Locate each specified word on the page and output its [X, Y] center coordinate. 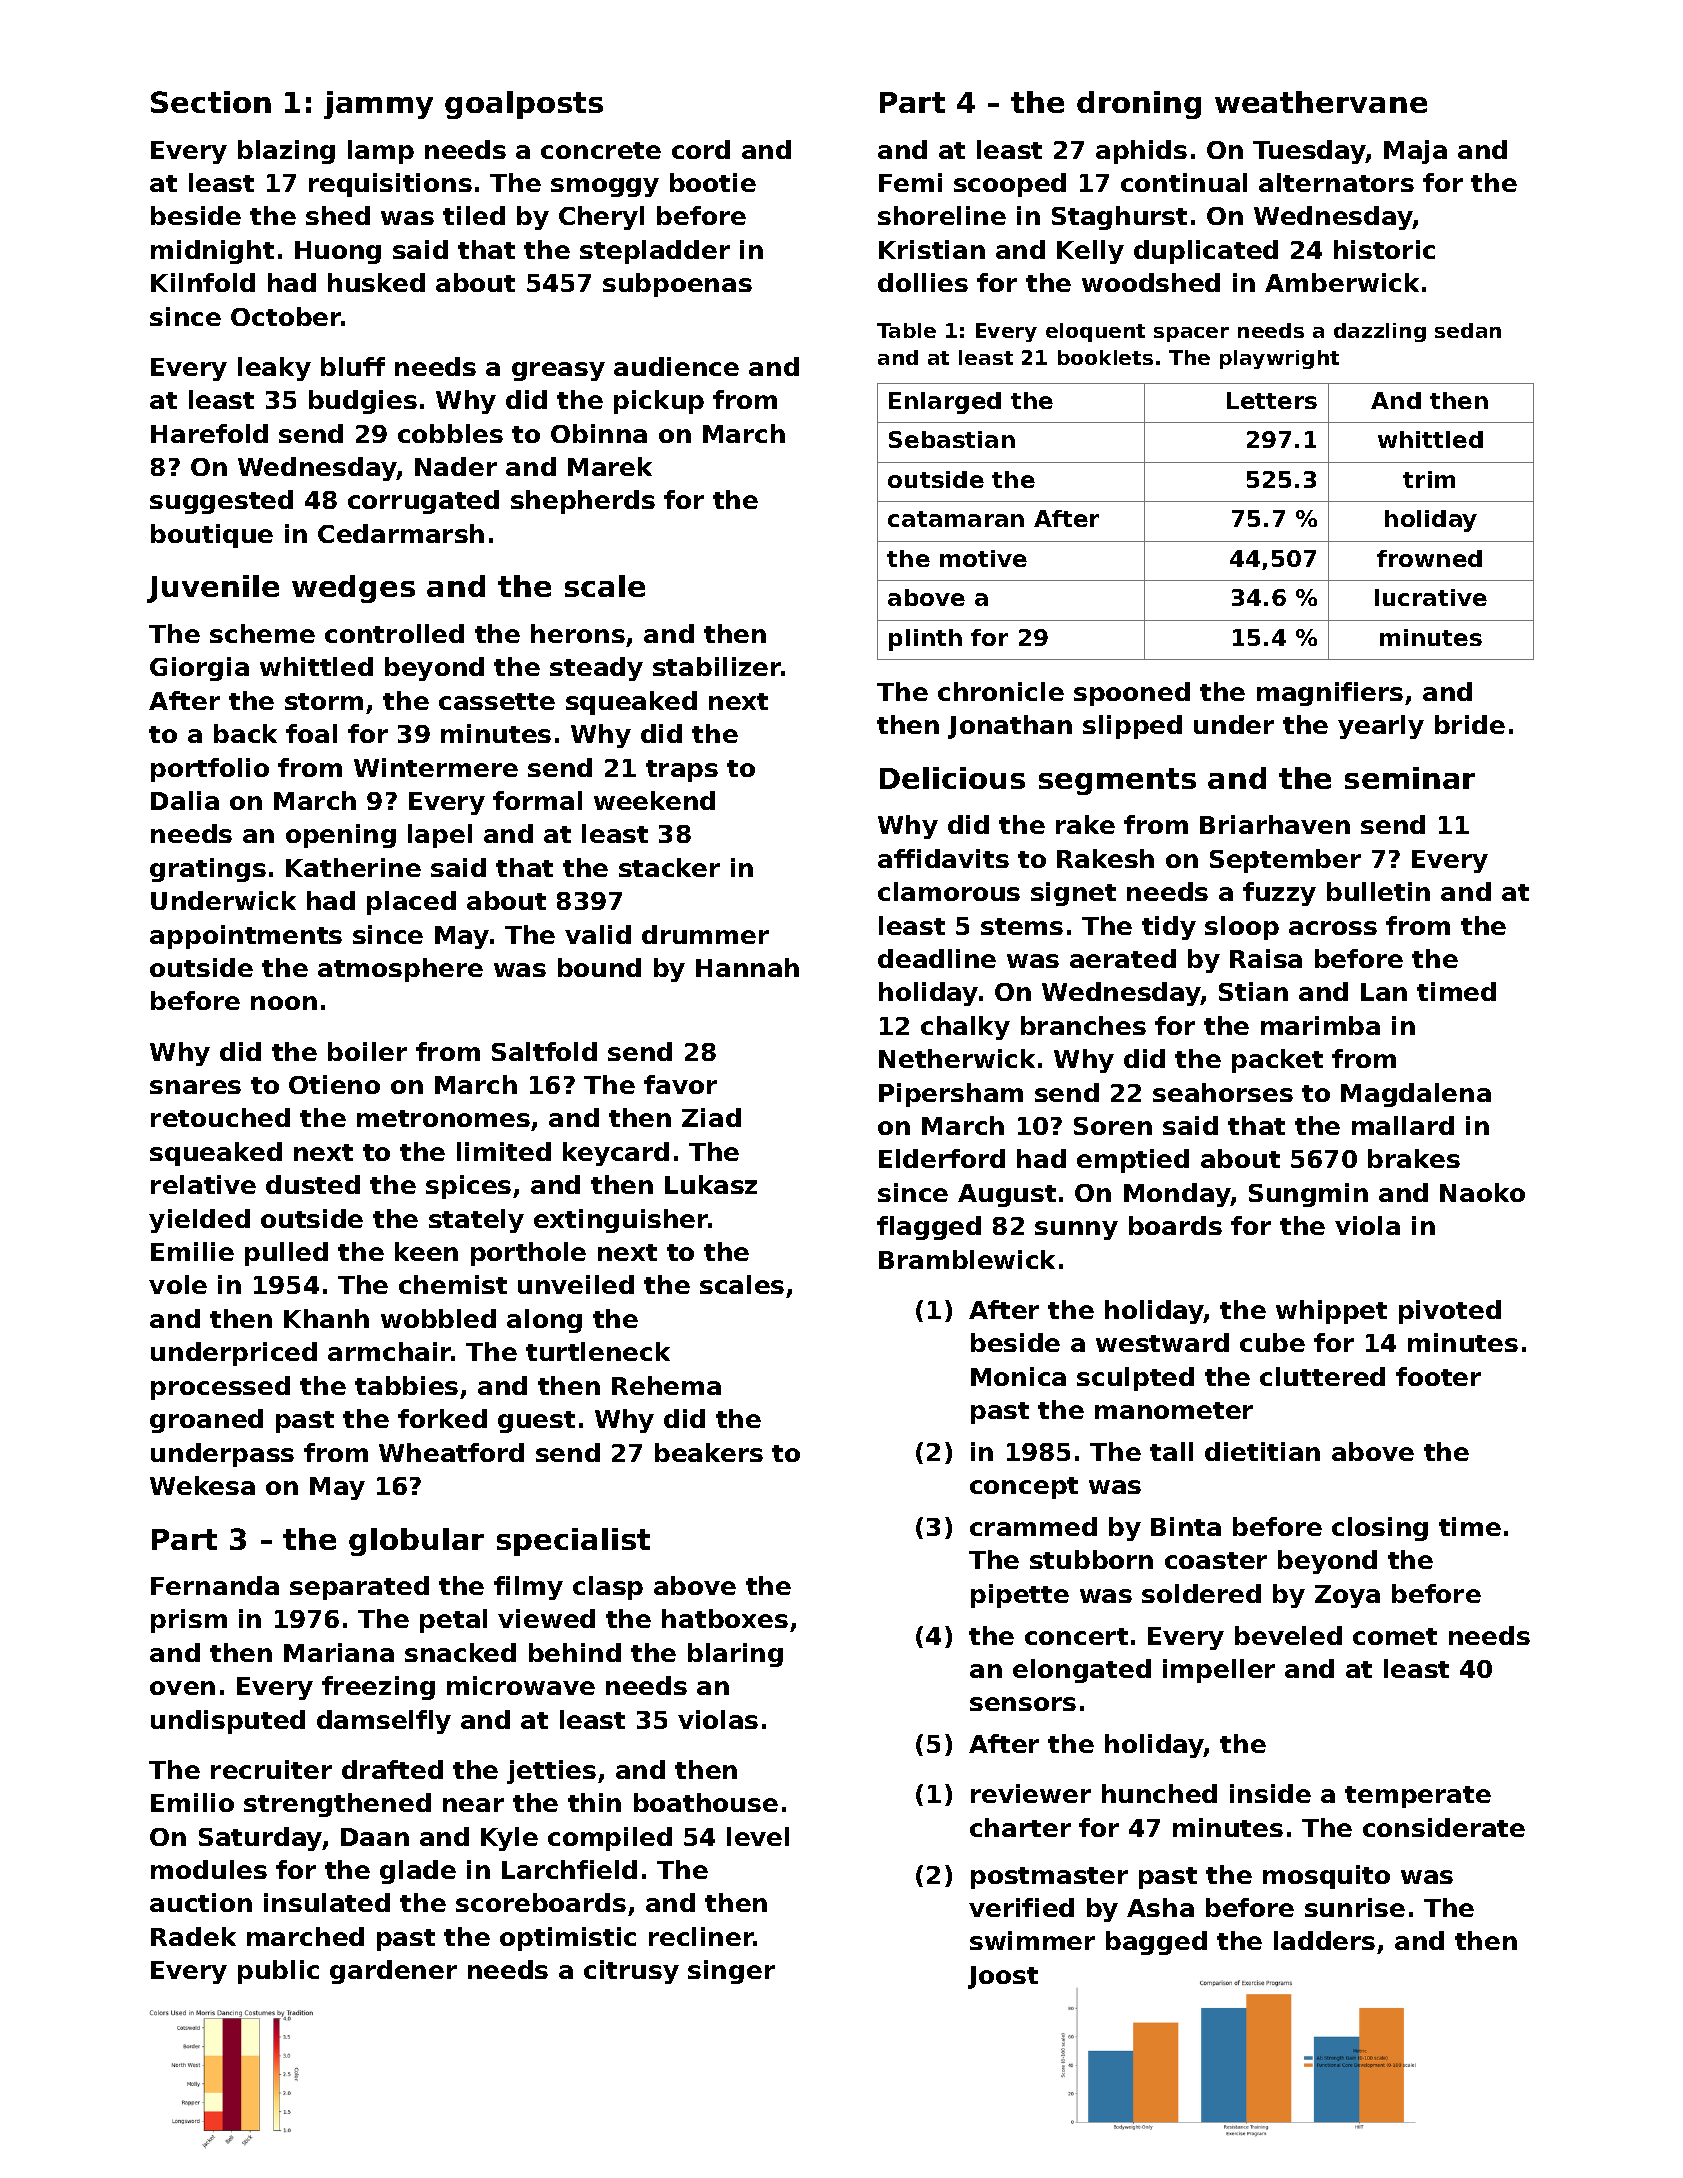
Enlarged [945, 403]
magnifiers [1330, 694]
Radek [193, 1936]
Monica [1018, 1376]
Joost [1003, 1977]
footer [1438, 1376]
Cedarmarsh [401, 533]
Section [211, 102]
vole [178, 1284]
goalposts [524, 105]
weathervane [1321, 102]
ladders [1324, 1940]
